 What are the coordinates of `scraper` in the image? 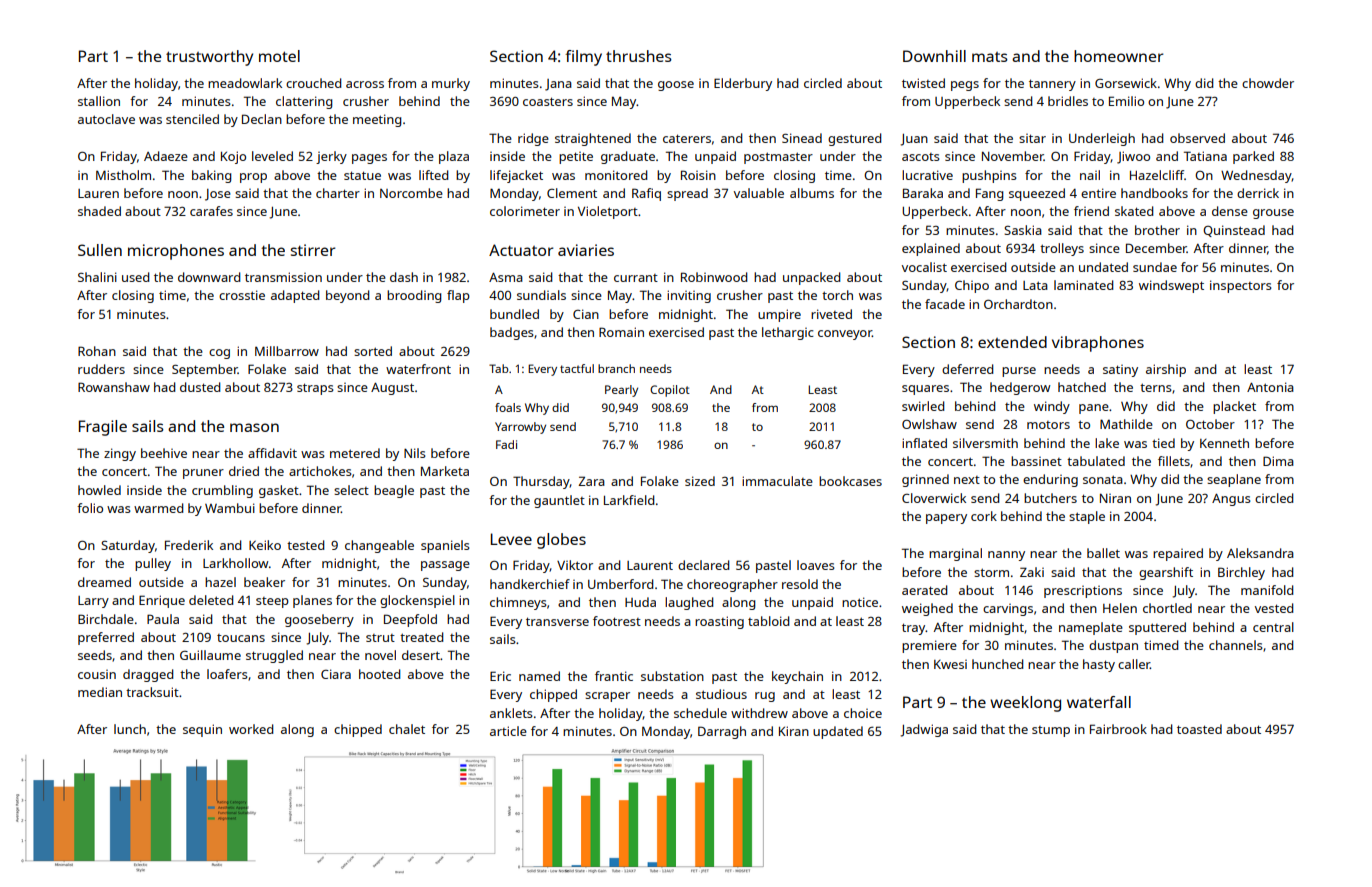 It's located at (607, 697).
